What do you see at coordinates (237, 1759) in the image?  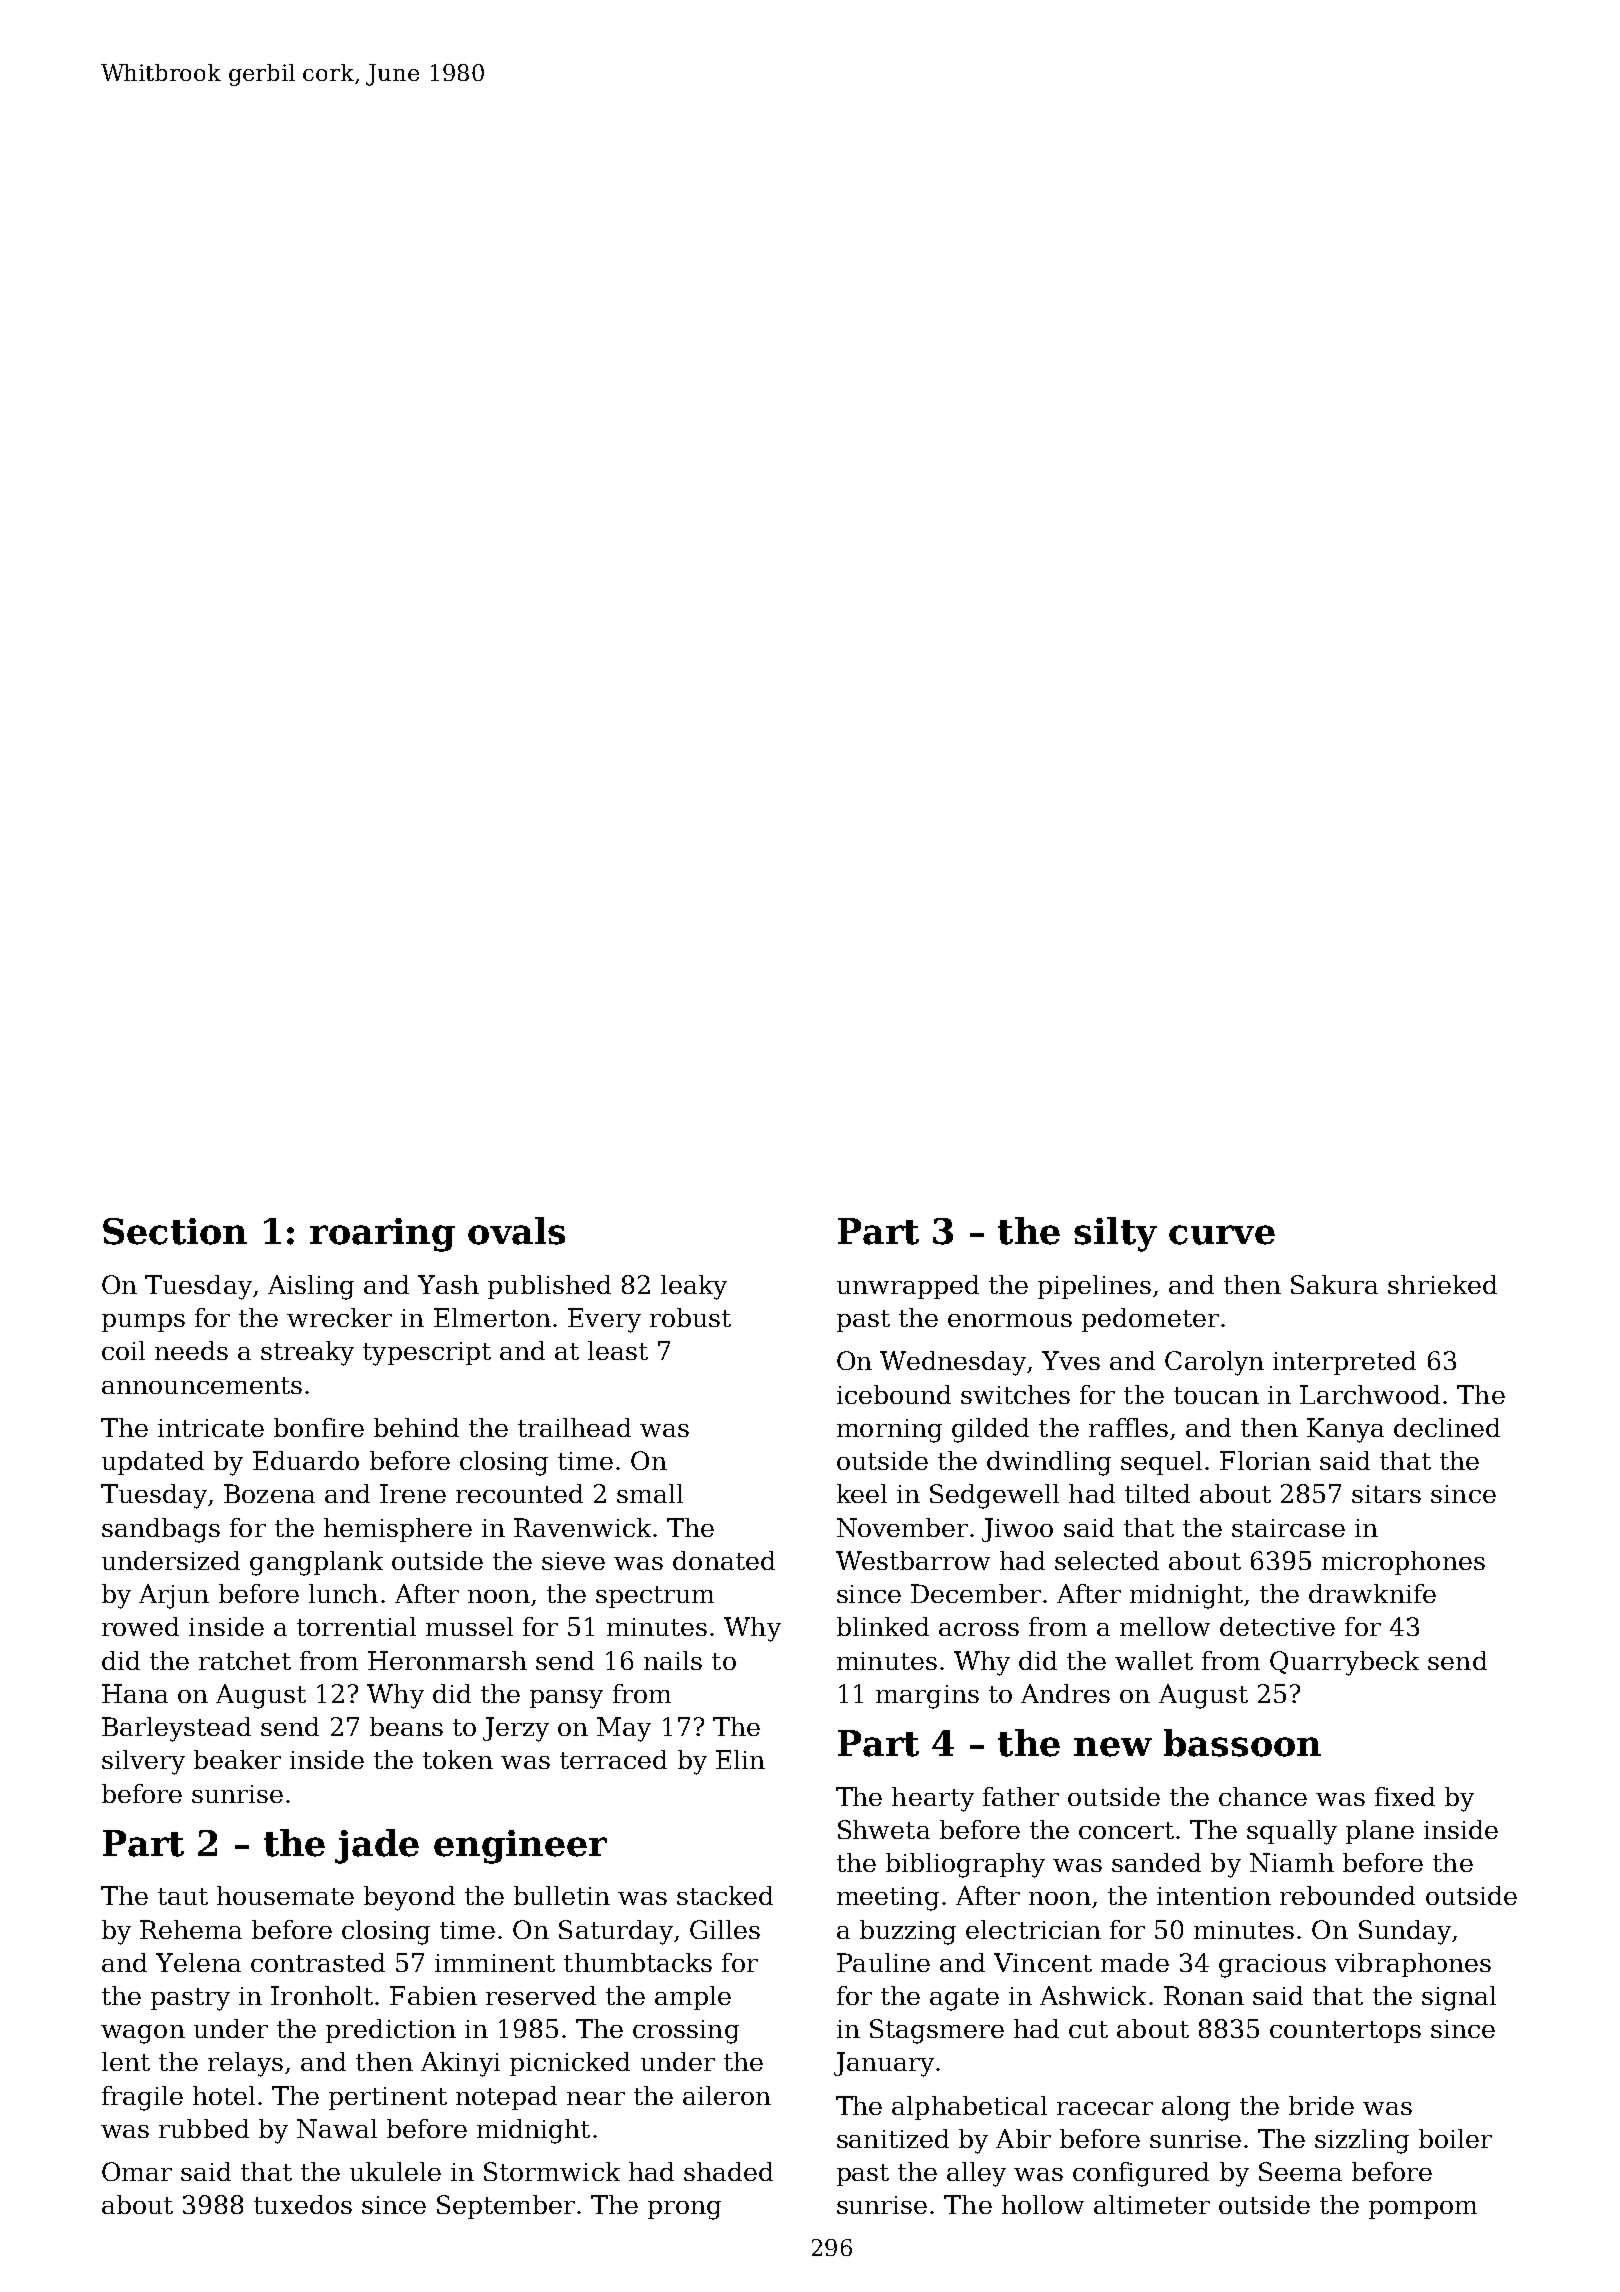 I see `beaker` at bounding box center [237, 1759].
